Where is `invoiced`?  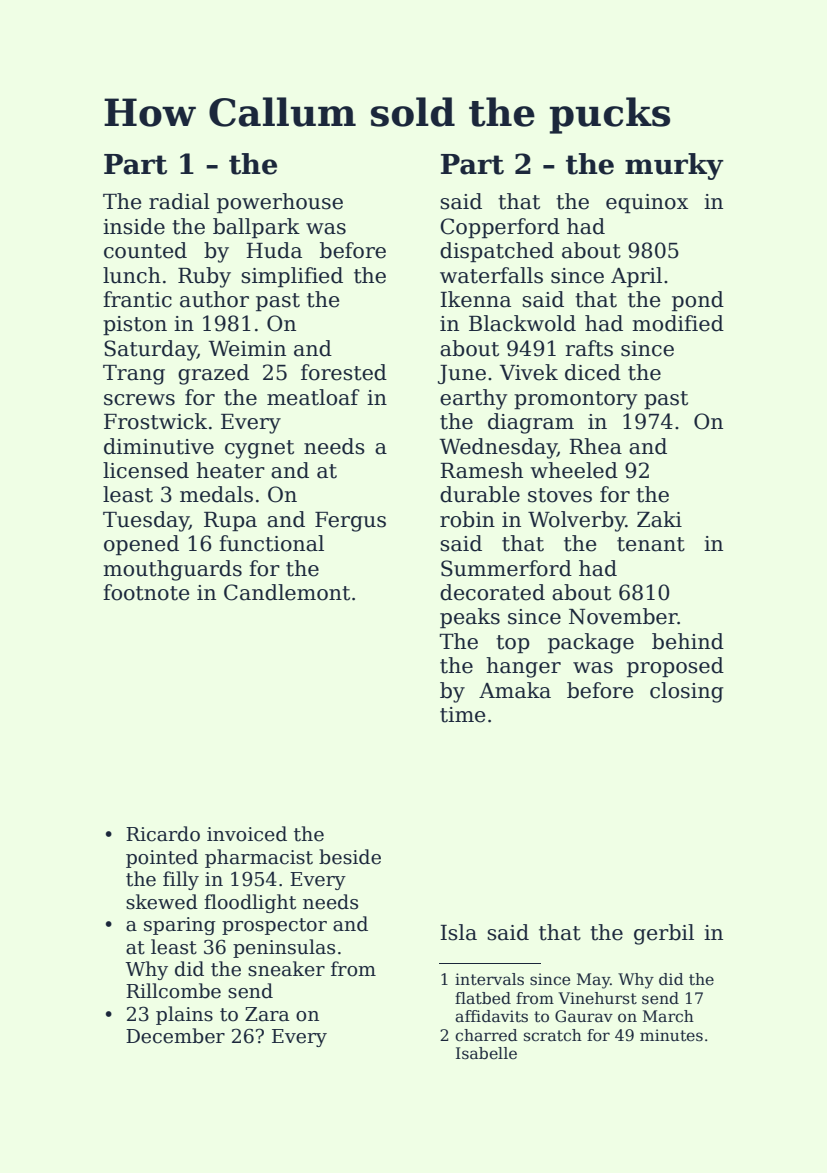
invoiced is located at coordinates (247, 834).
